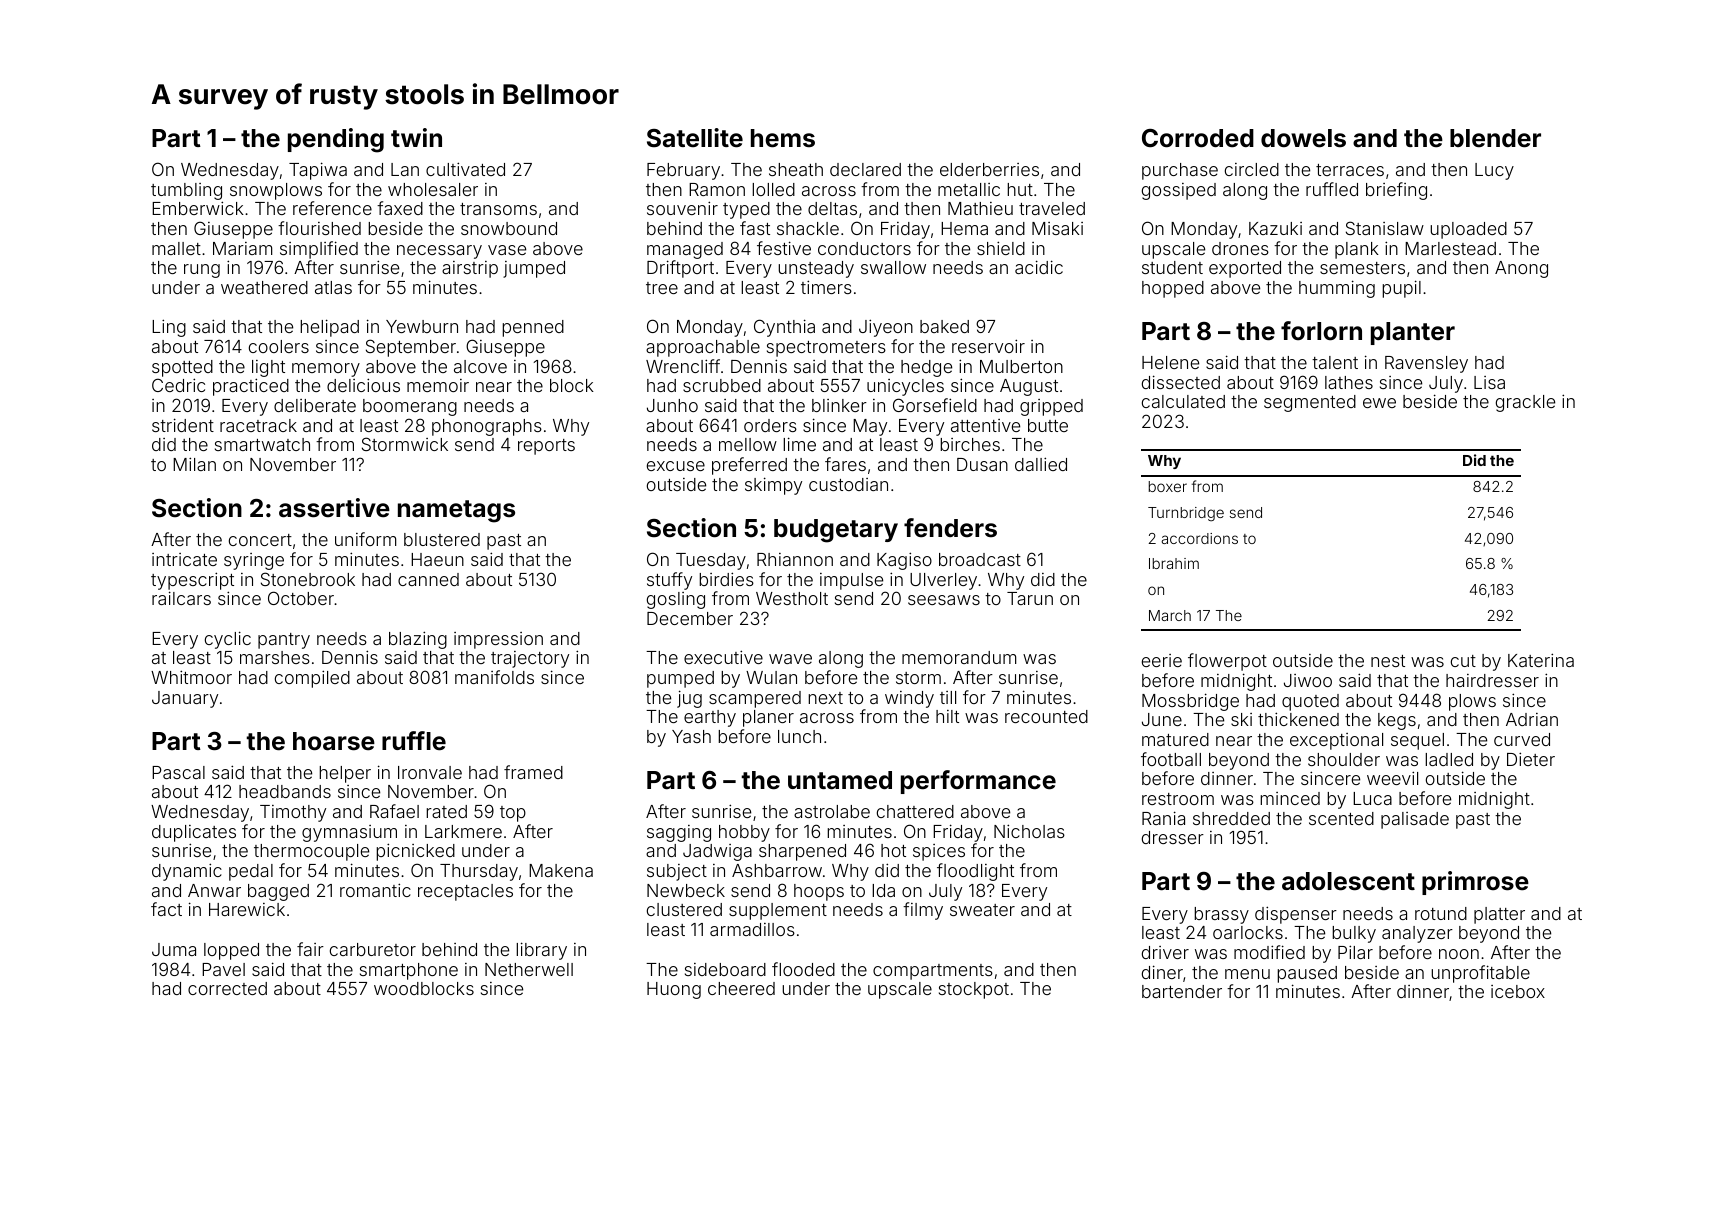  What do you see at coordinates (228, 640) in the screenshot?
I see `cyclic` at bounding box center [228, 640].
